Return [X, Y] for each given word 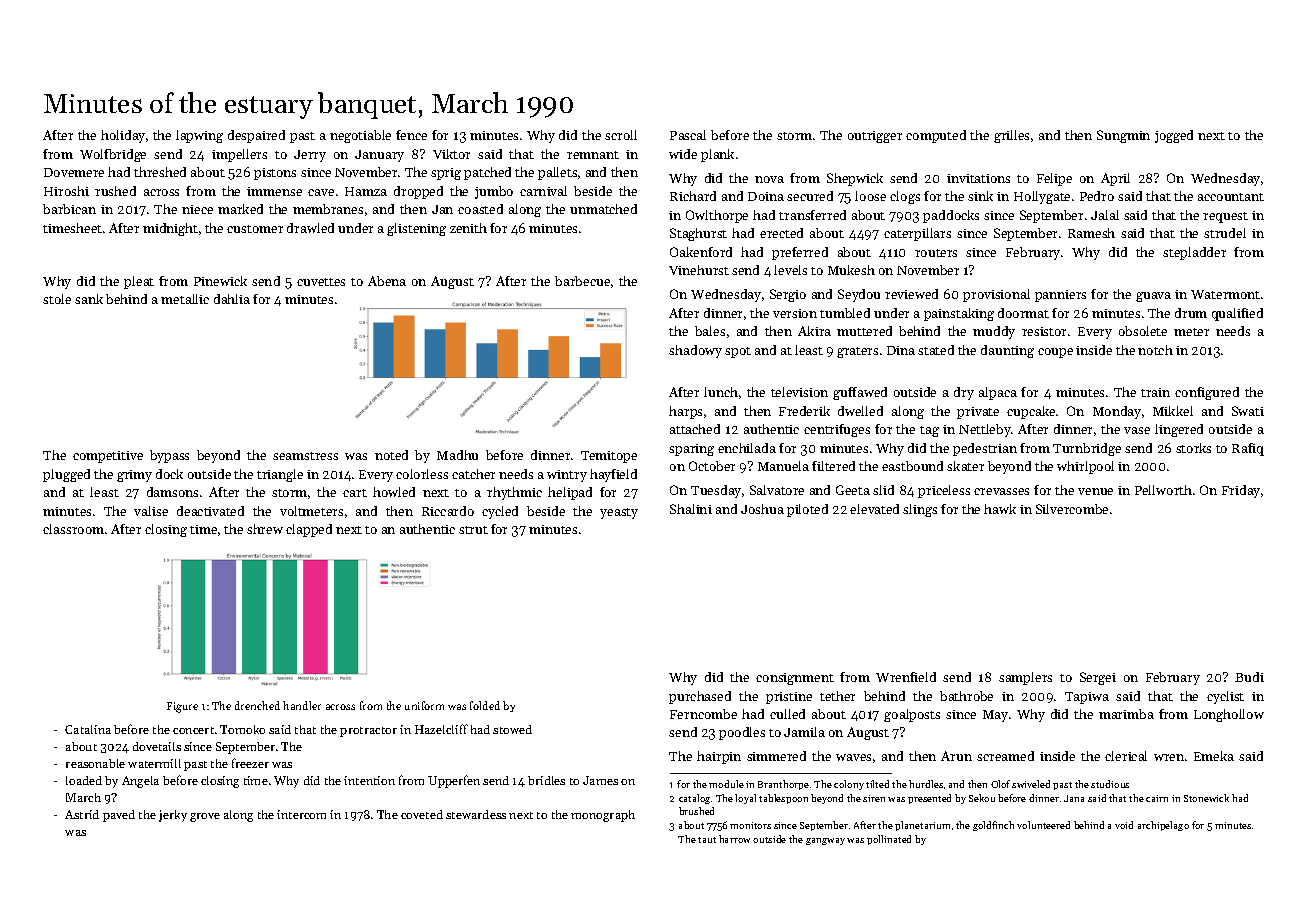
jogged [1174, 136]
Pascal [688, 135]
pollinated [889, 840]
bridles [546, 780]
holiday [123, 136]
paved [119, 816]
